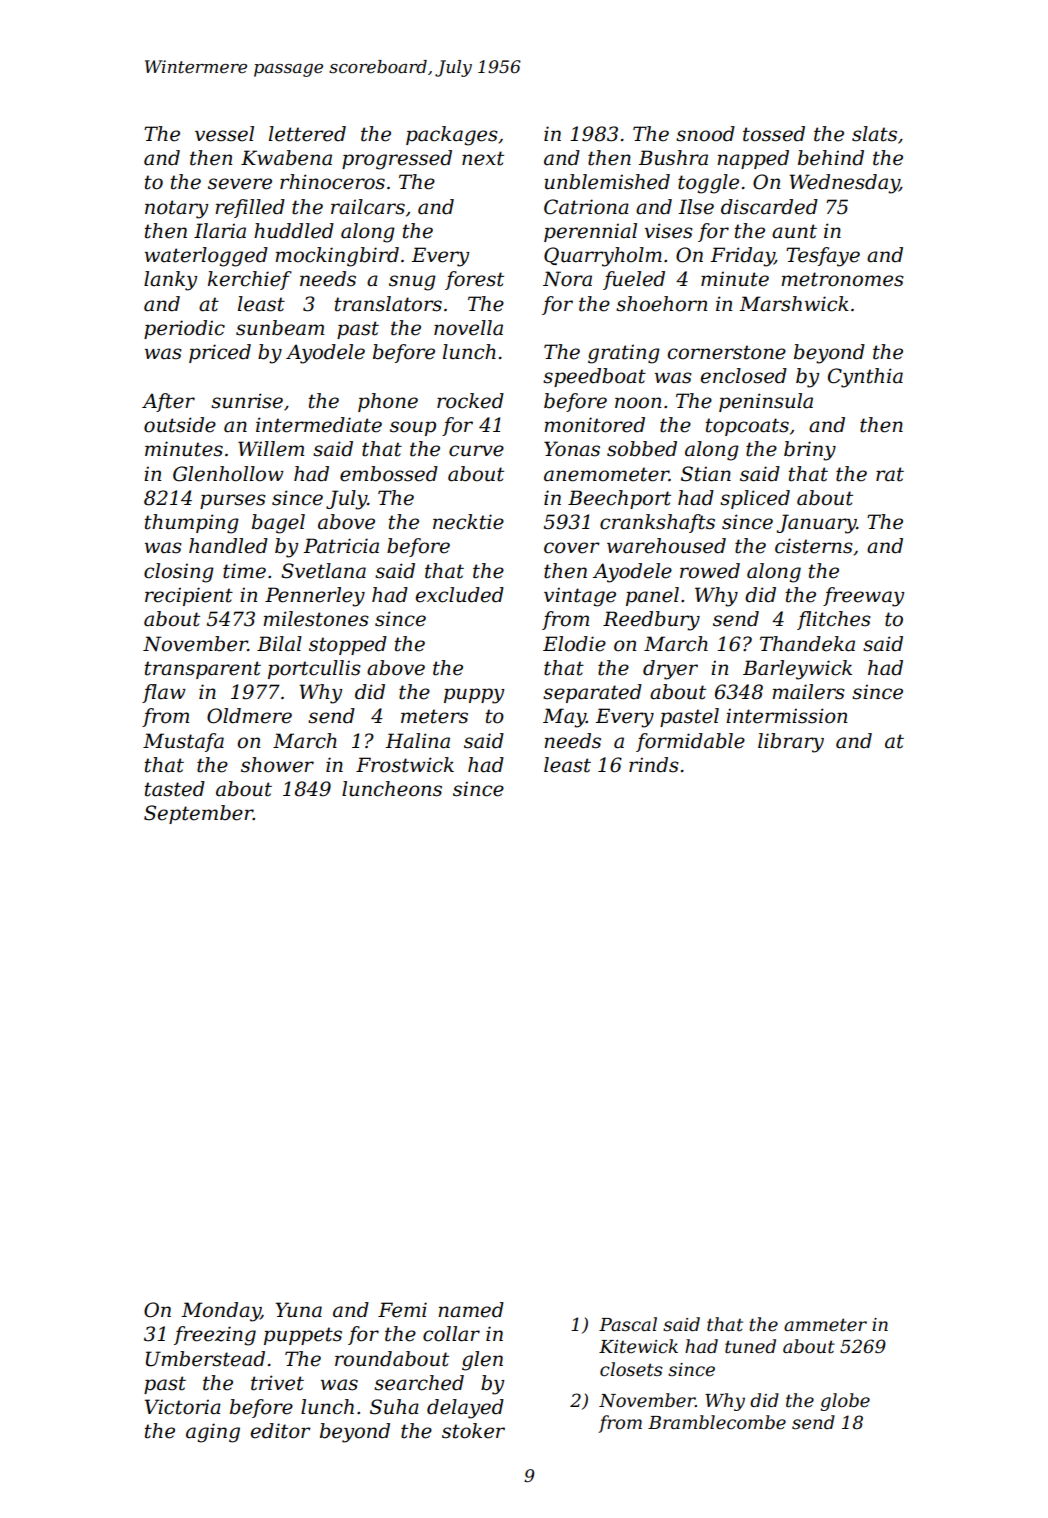 Image resolution: width=1048 pixels, height=1518 pixels. What do you see at coordinates (628, 1324) in the screenshot?
I see `Pascal` at bounding box center [628, 1324].
